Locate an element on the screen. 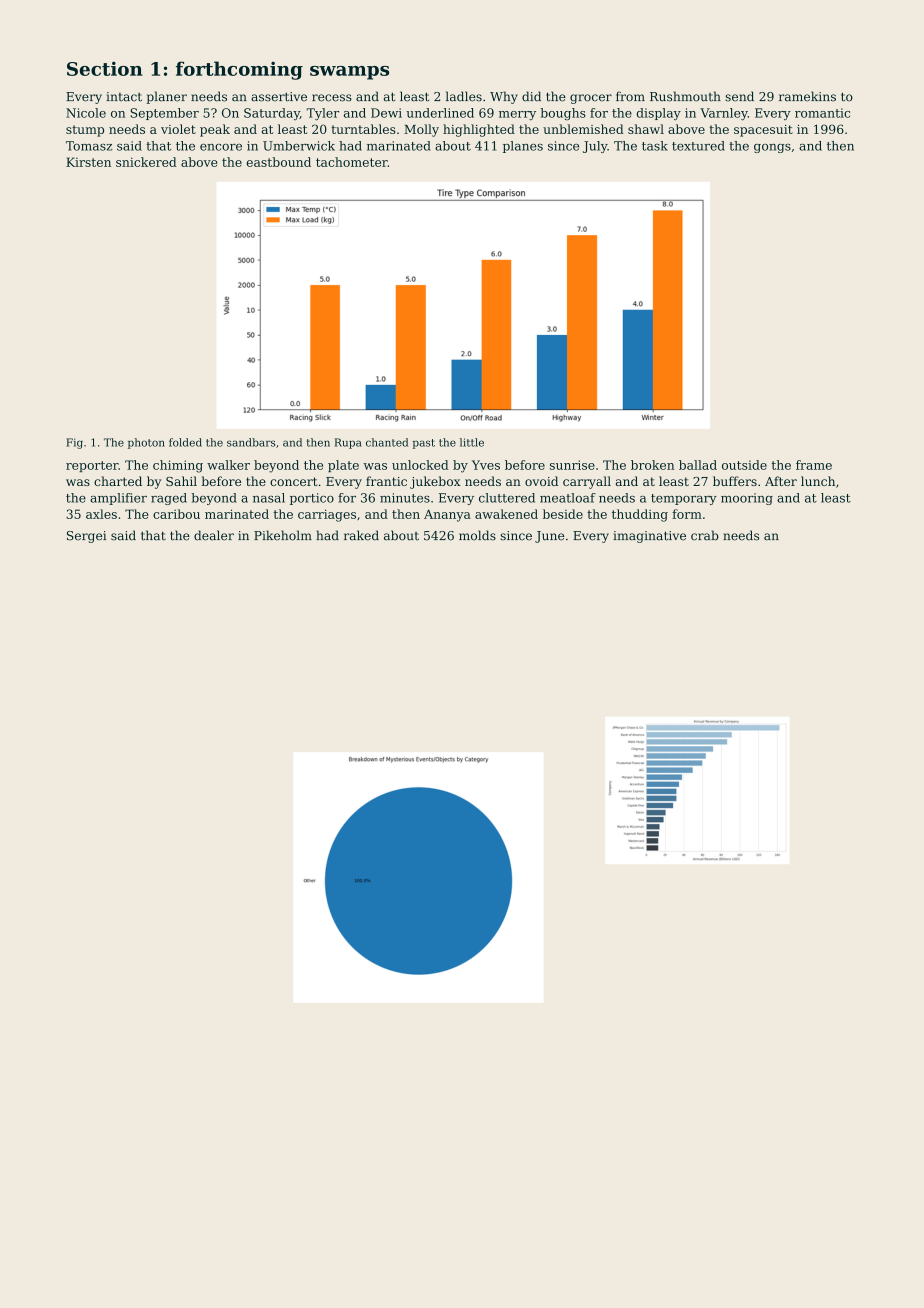 Image resolution: width=924 pixels, height=1308 pixels. photon is located at coordinates (146, 443).
